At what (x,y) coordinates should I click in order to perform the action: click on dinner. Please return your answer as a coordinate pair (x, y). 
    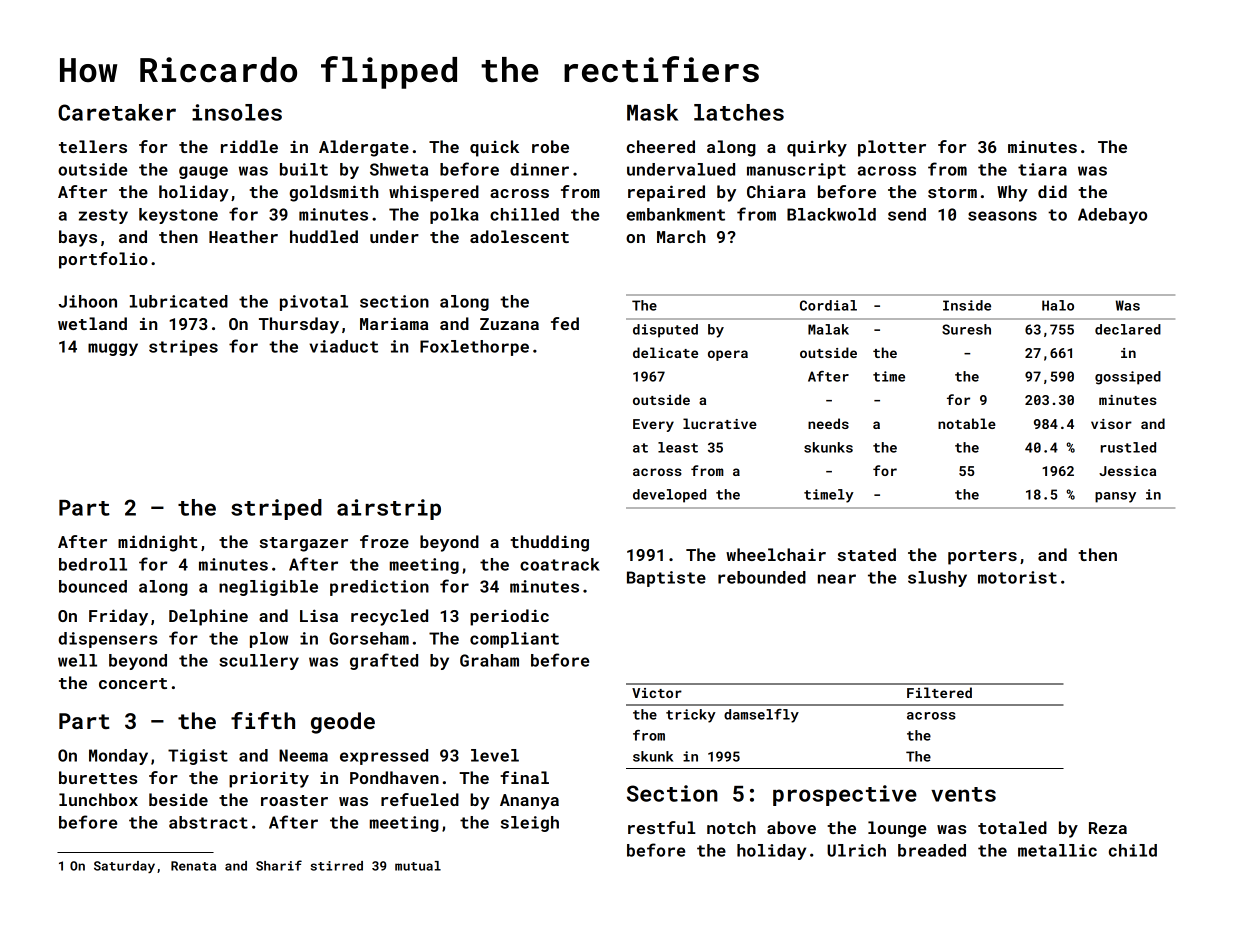
    Looking at the image, I should click on (539, 169).
